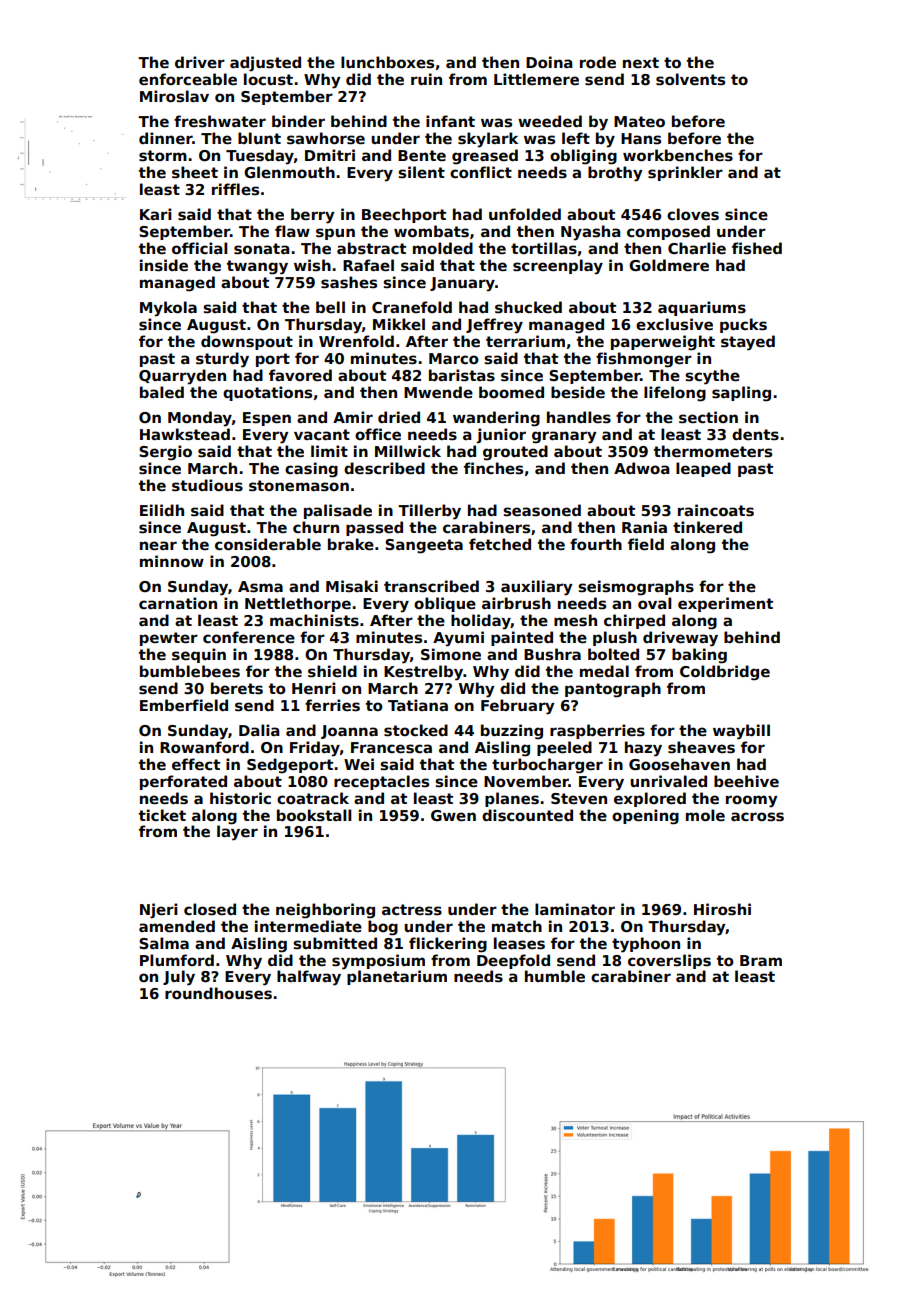  I want to click on turbocharger, so click(547, 766).
